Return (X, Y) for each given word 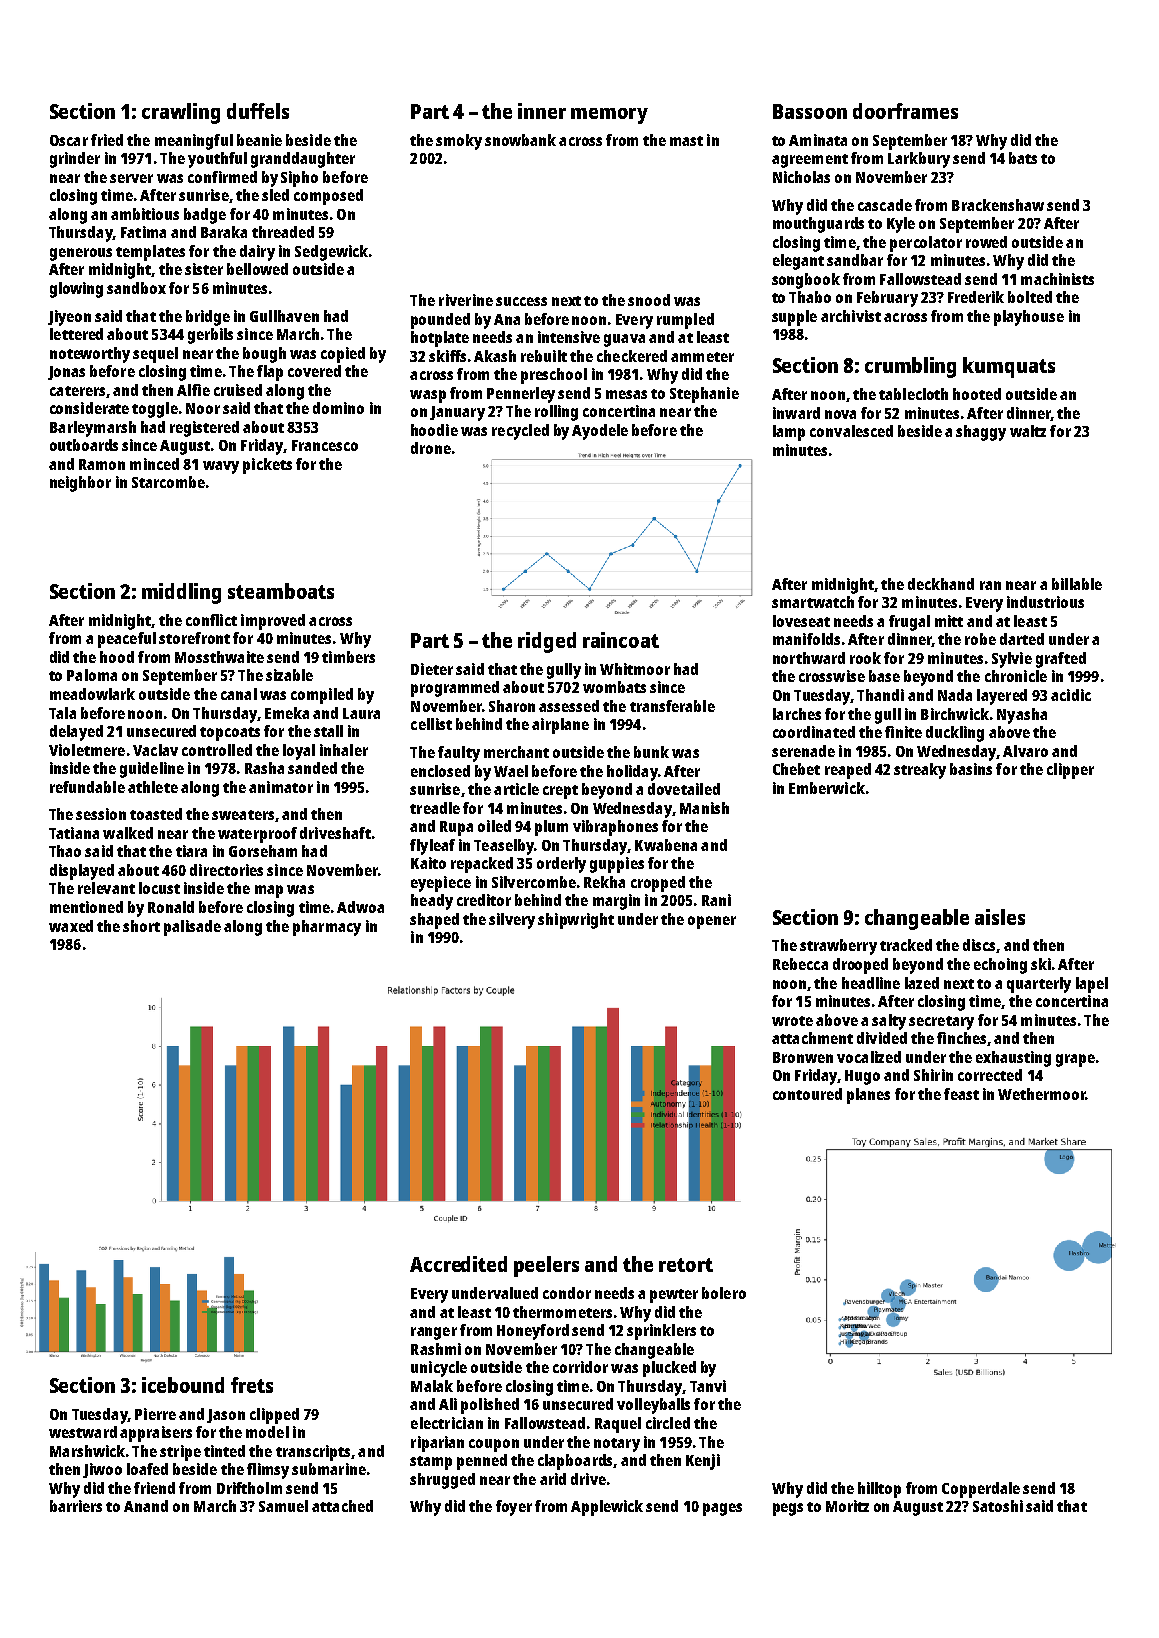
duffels (258, 111)
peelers (546, 1266)
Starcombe (168, 482)
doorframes (905, 111)
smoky (459, 142)
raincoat (621, 640)
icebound (183, 1385)
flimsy (268, 1471)
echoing (1000, 966)
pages (722, 1509)
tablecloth (913, 394)
